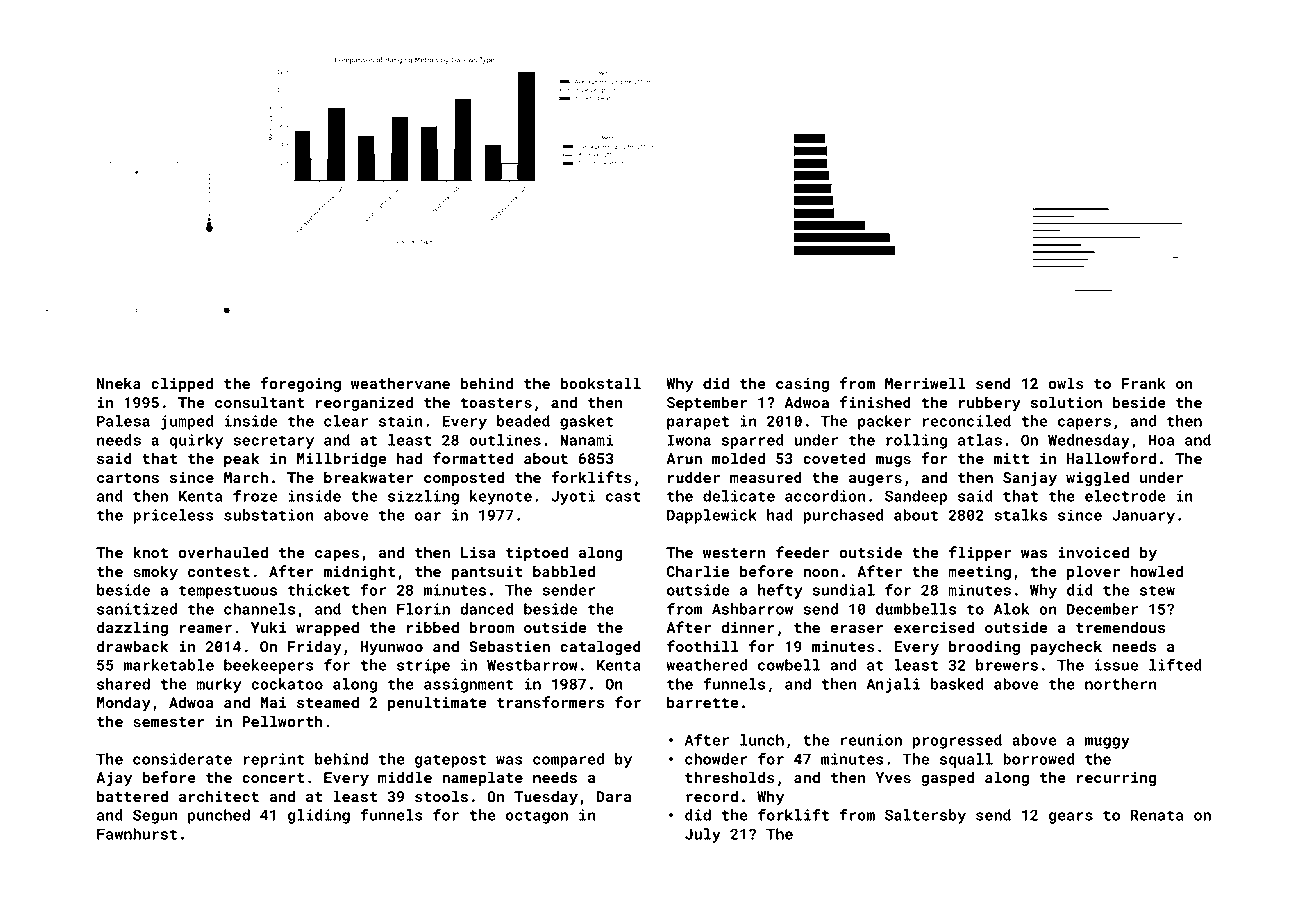 This page has height=924, width=1308. I want to click on gasket, so click(586, 422).
